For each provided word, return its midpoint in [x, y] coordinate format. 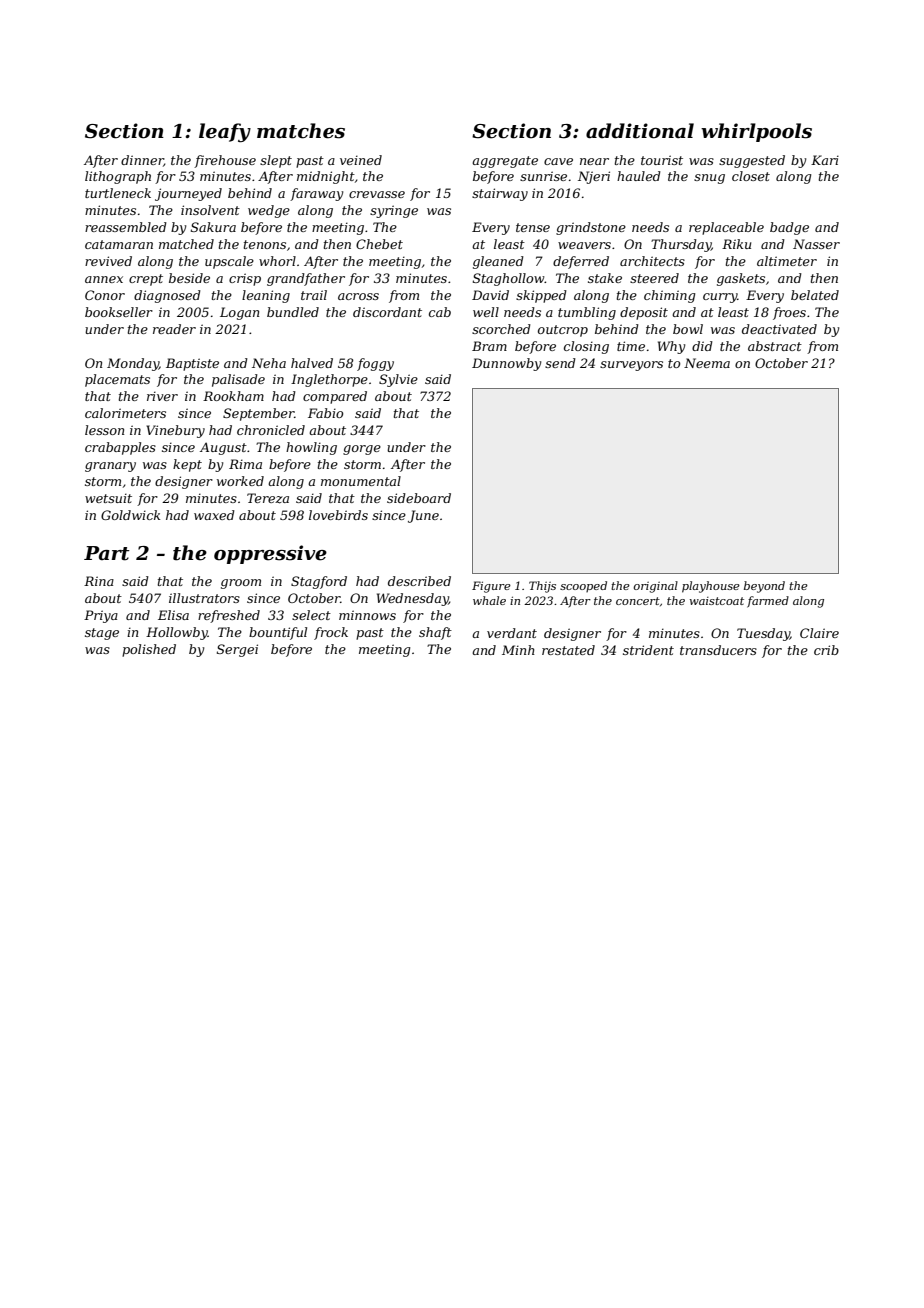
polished [149, 650]
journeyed [188, 194]
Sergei [237, 650]
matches [301, 131]
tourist [662, 160]
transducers [718, 650]
